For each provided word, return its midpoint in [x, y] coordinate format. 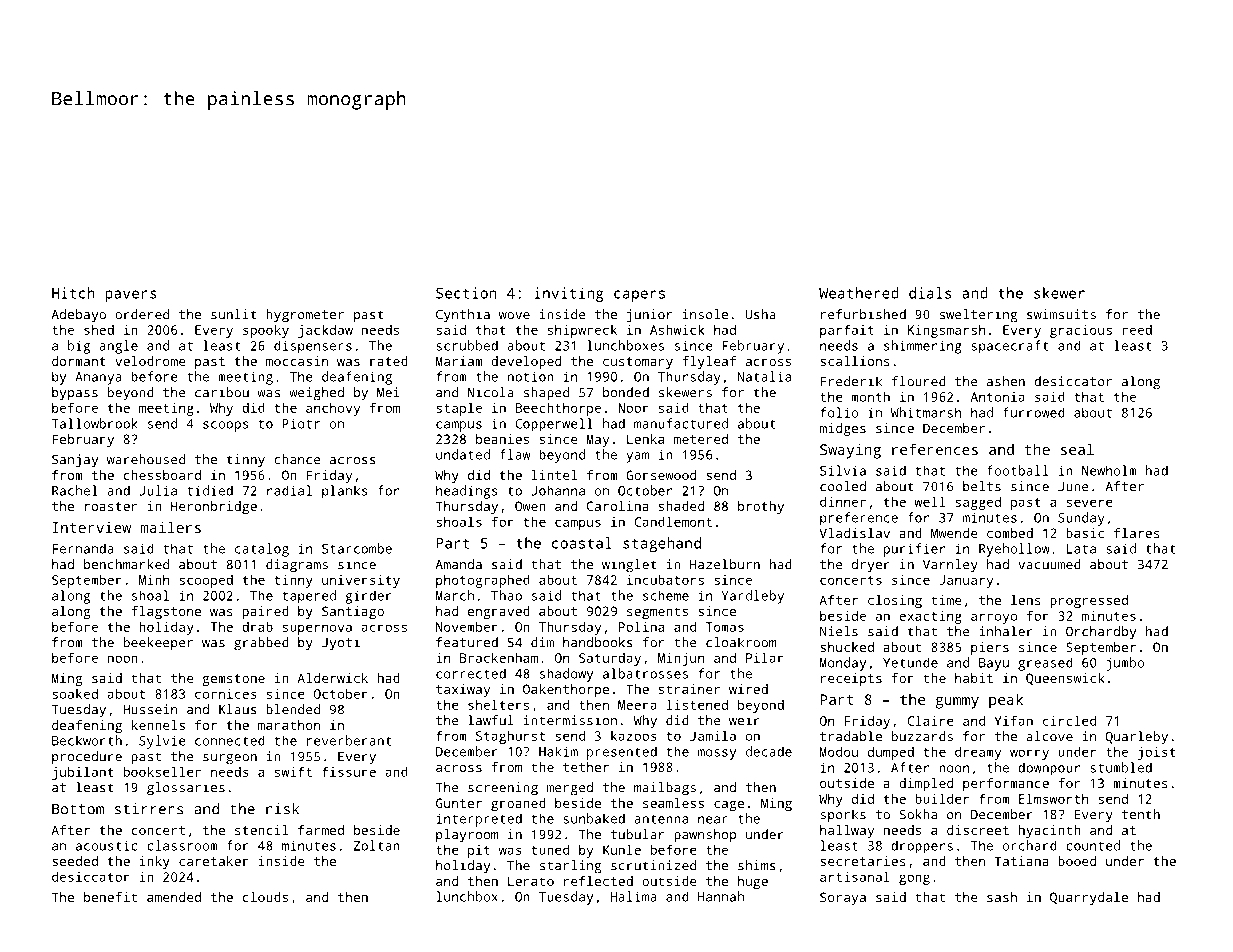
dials [930, 293]
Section [466, 293]
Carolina [618, 506]
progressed [1089, 601]
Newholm [1109, 470]
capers [639, 296]
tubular [637, 834]
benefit [110, 897]
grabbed [261, 644]
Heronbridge [214, 507]
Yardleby [752, 597]
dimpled [926, 784]
